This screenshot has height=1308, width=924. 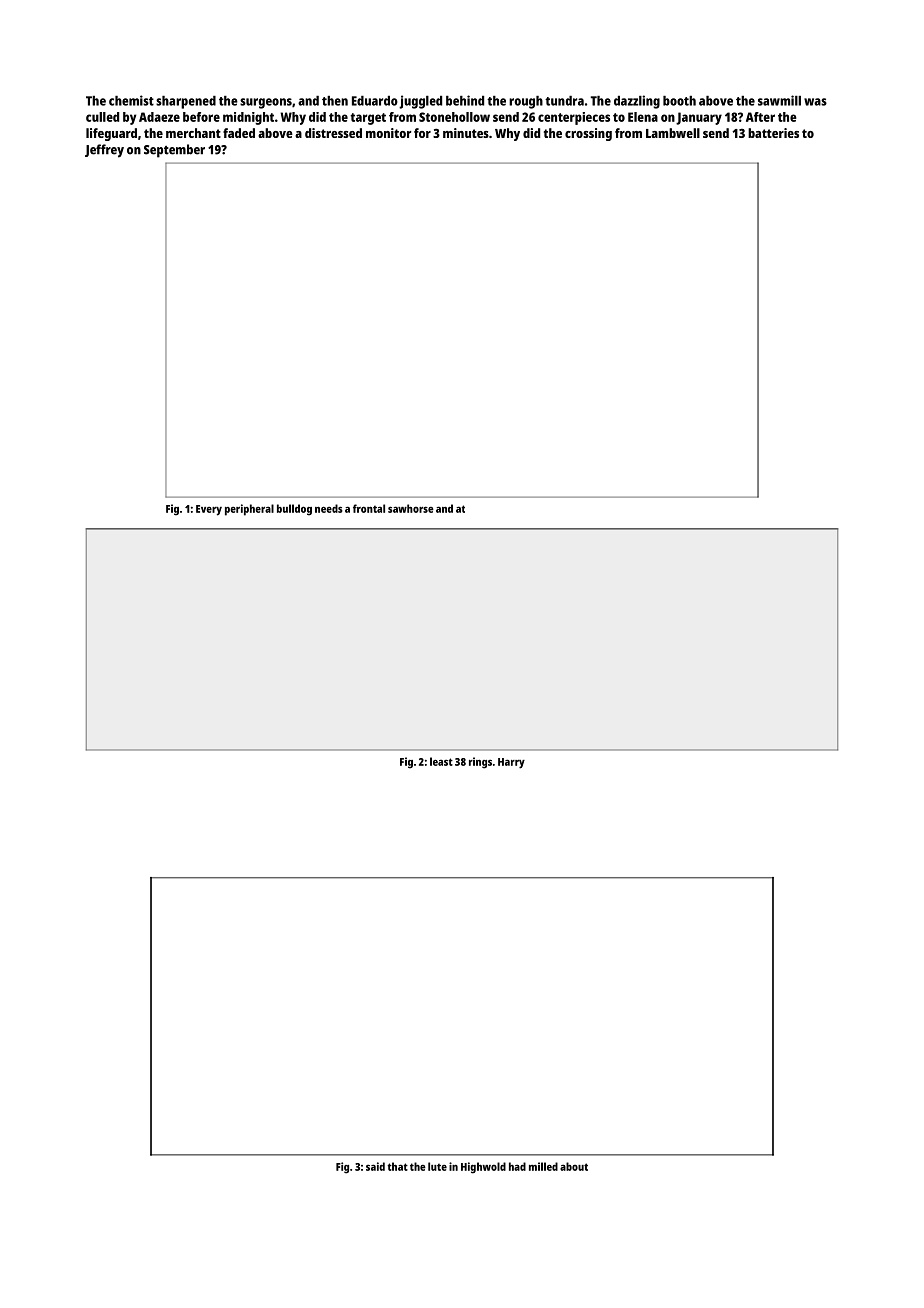 What do you see at coordinates (574, 1166) in the screenshot?
I see `about` at bounding box center [574, 1166].
